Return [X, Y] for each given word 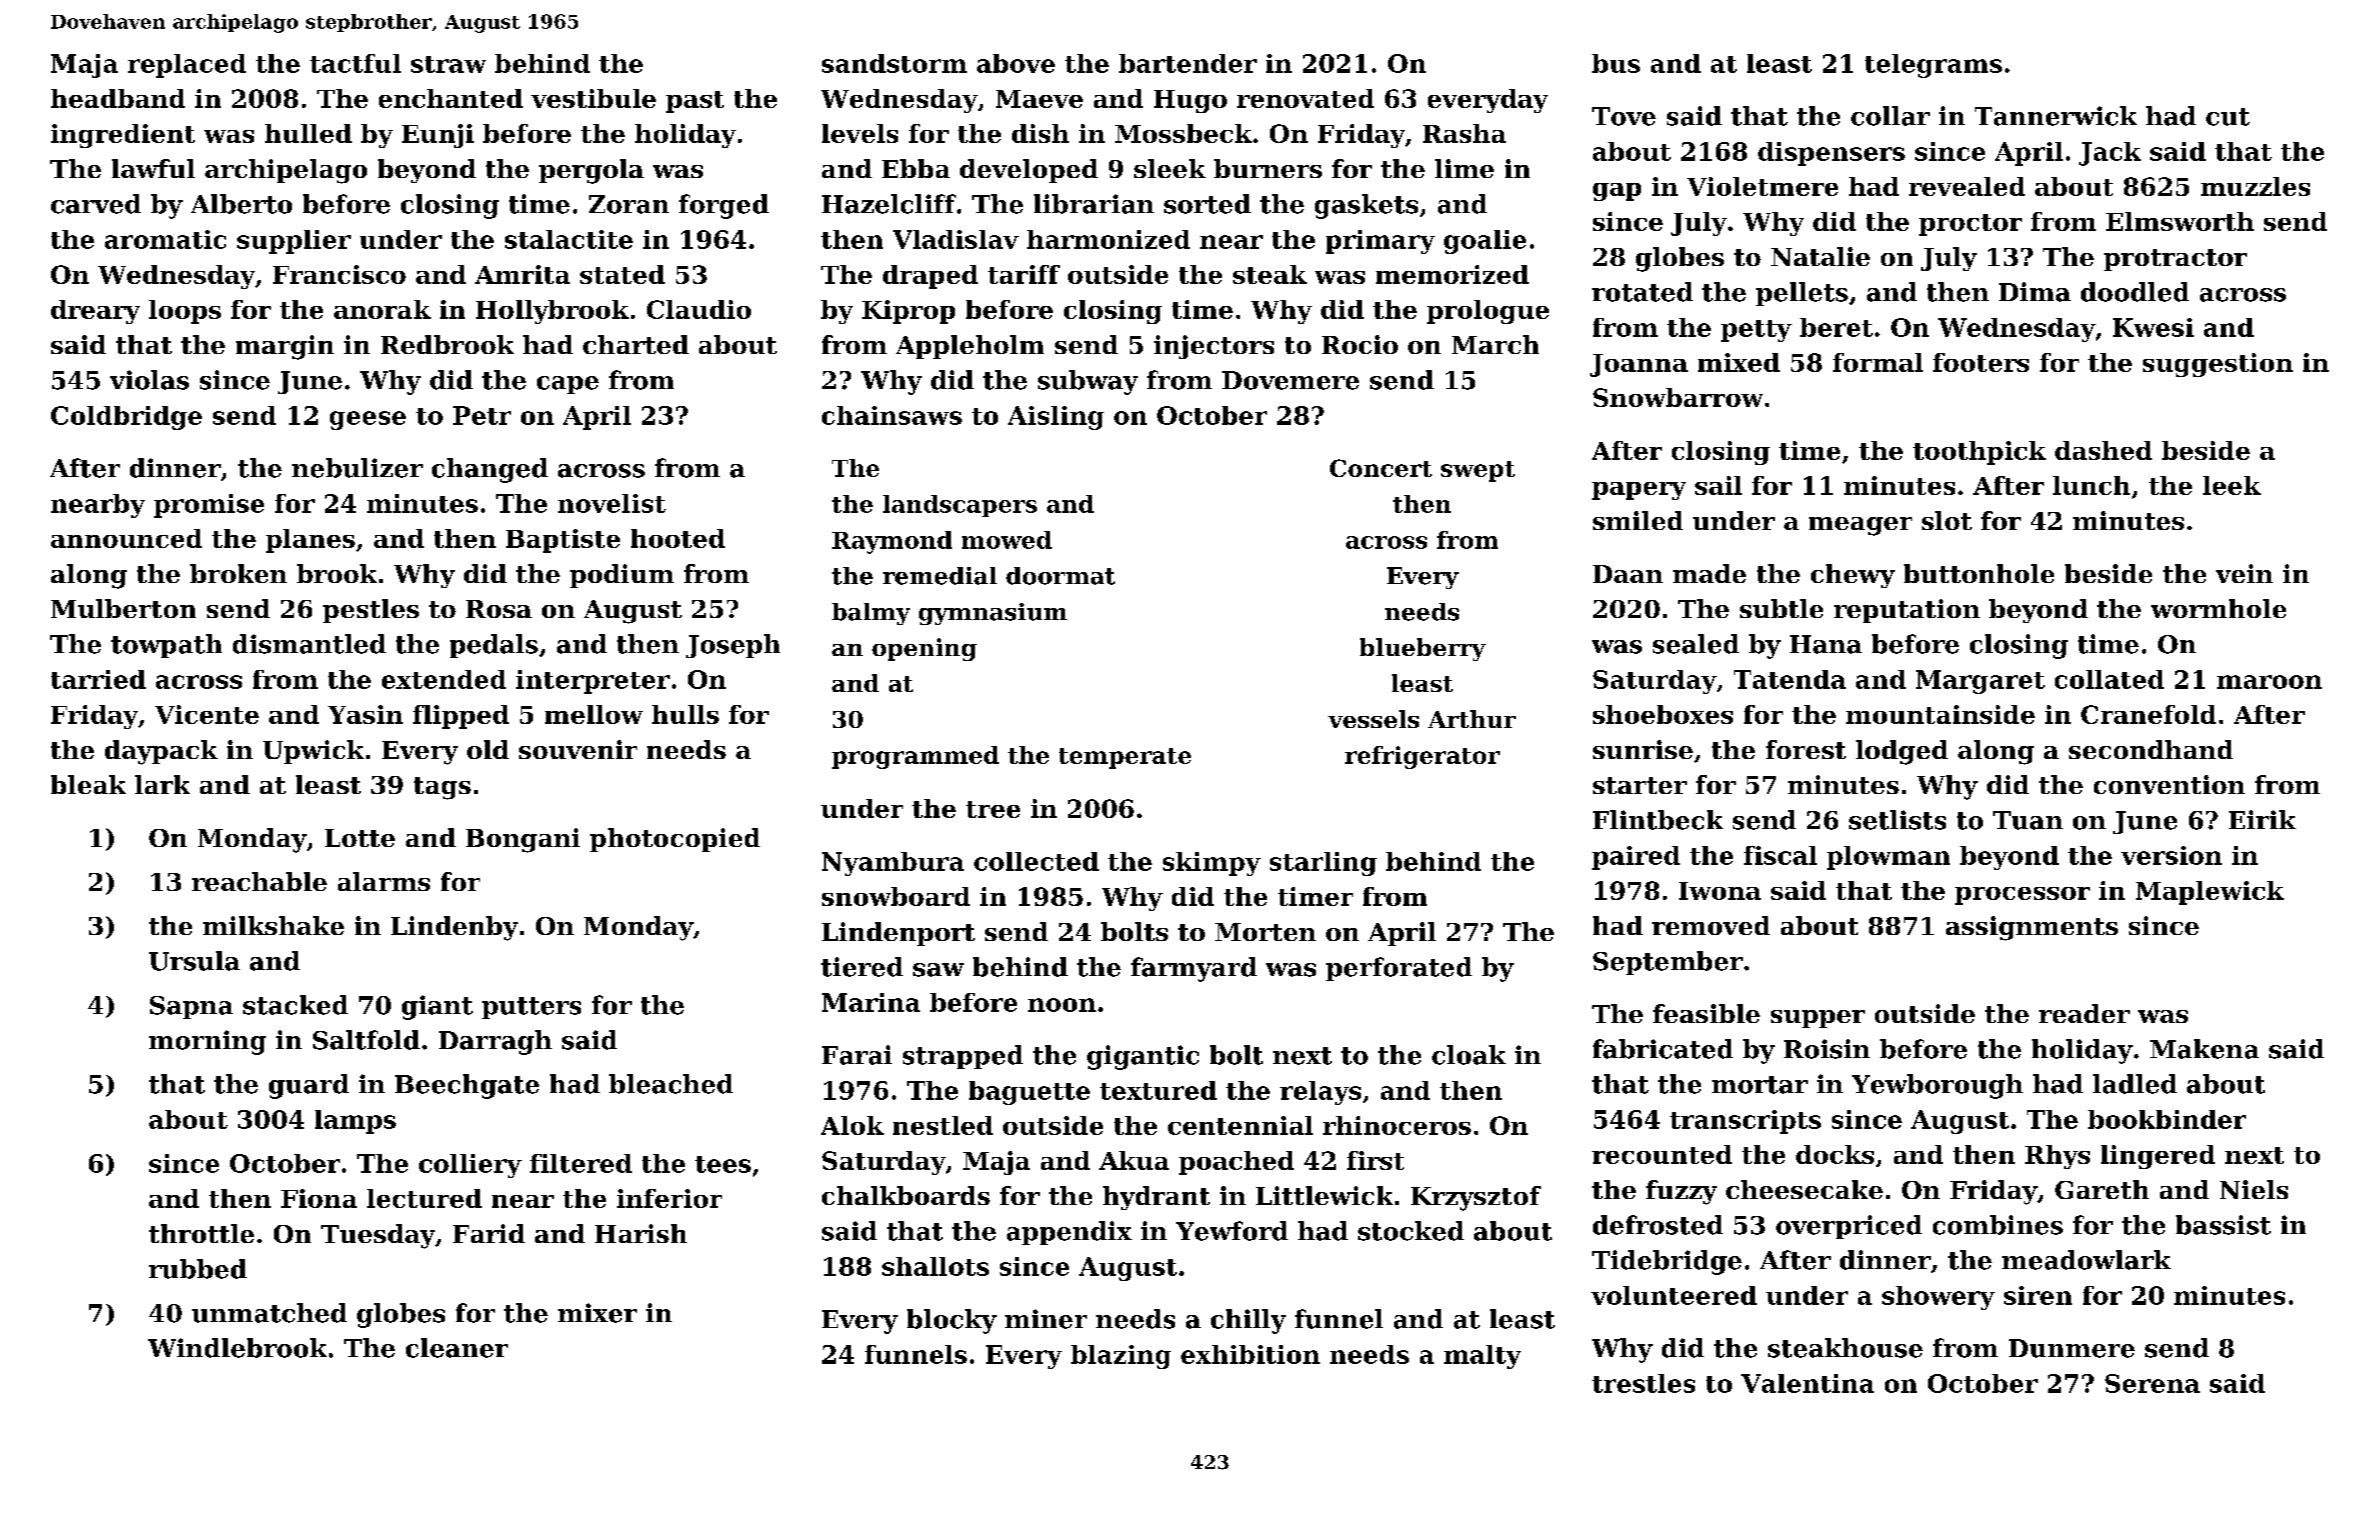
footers [1981, 362]
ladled [2135, 1084]
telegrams [1933, 66]
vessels [1373, 719]
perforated [1399, 969]
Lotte [360, 838]
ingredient [123, 136]
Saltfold [366, 1040]
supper [1818, 1019]
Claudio [699, 309]
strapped [963, 1057]
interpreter [593, 682]
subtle [1781, 608]
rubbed [198, 1269]
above [1016, 63]
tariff [1024, 274]
